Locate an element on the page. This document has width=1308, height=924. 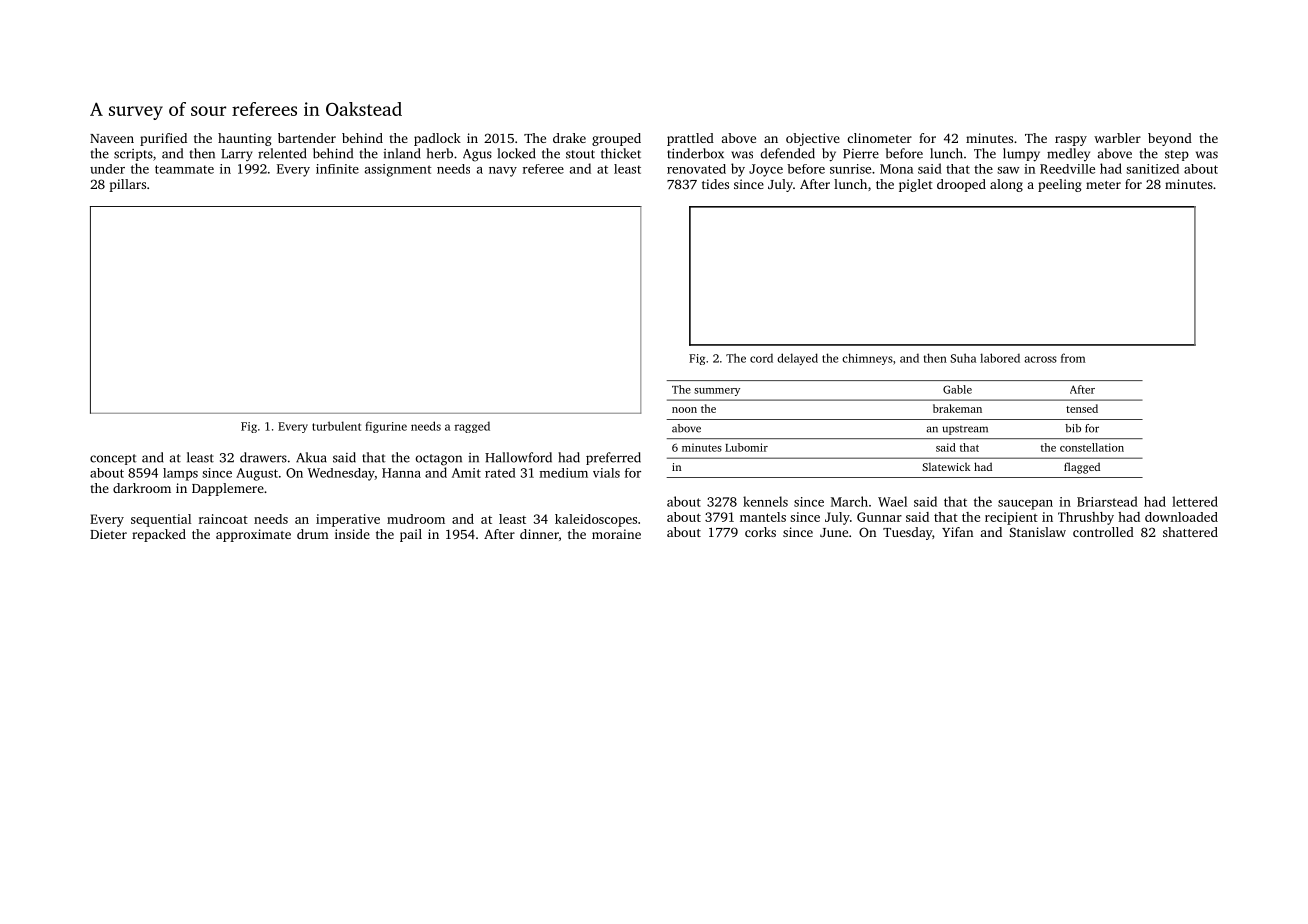
turbulent is located at coordinates (336, 426).
